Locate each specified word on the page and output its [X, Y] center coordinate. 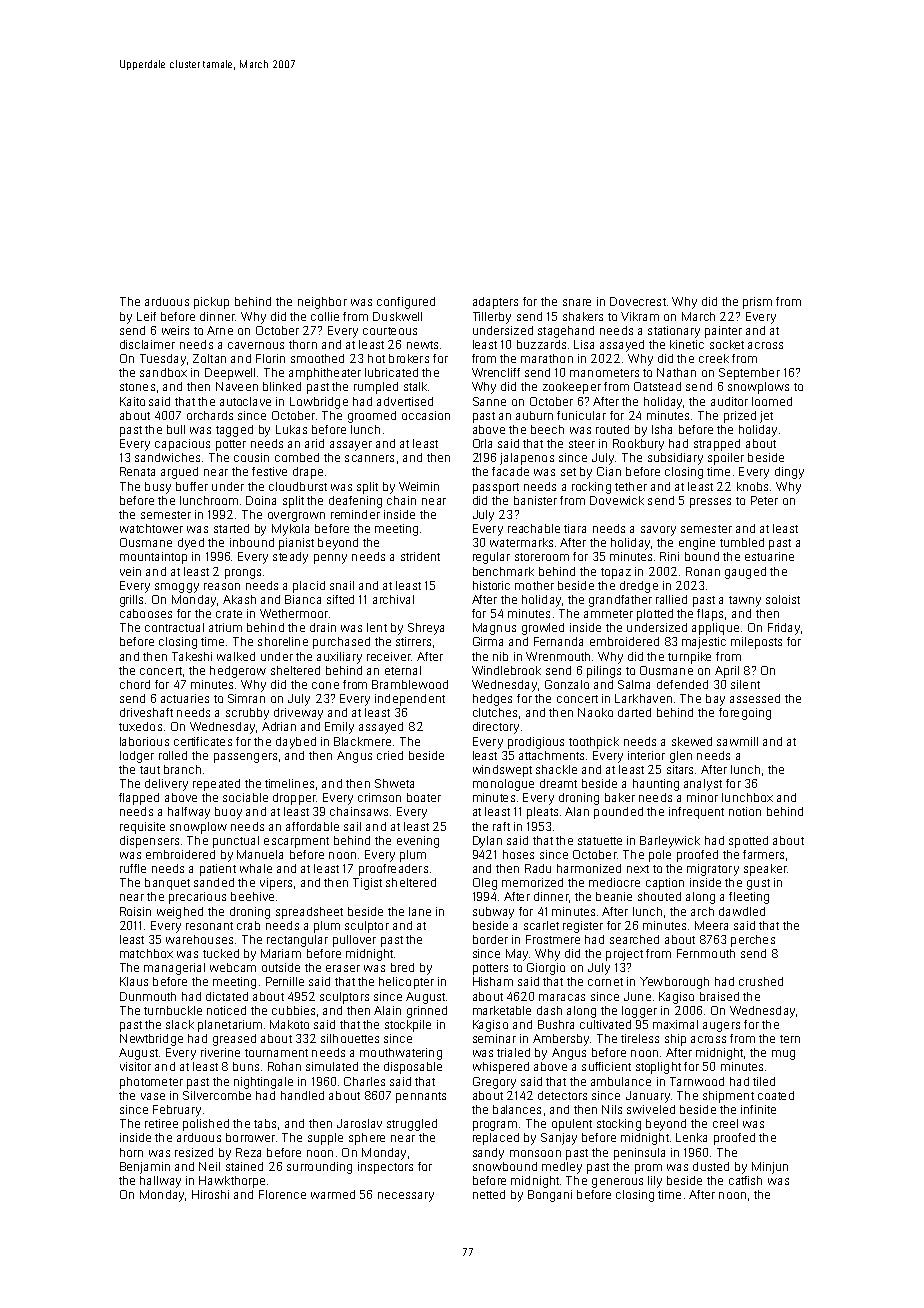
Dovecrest [638, 301]
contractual [174, 627]
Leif [146, 316]
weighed [180, 913]
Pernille [285, 981]
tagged [234, 431]
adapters [495, 303]
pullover [354, 941]
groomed [372, 417]
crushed [761, 981]
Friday [784, 629]
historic [491, 585]
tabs [265, 1123]
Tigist [367, 884]
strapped [717, 445]
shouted [659, 896]
